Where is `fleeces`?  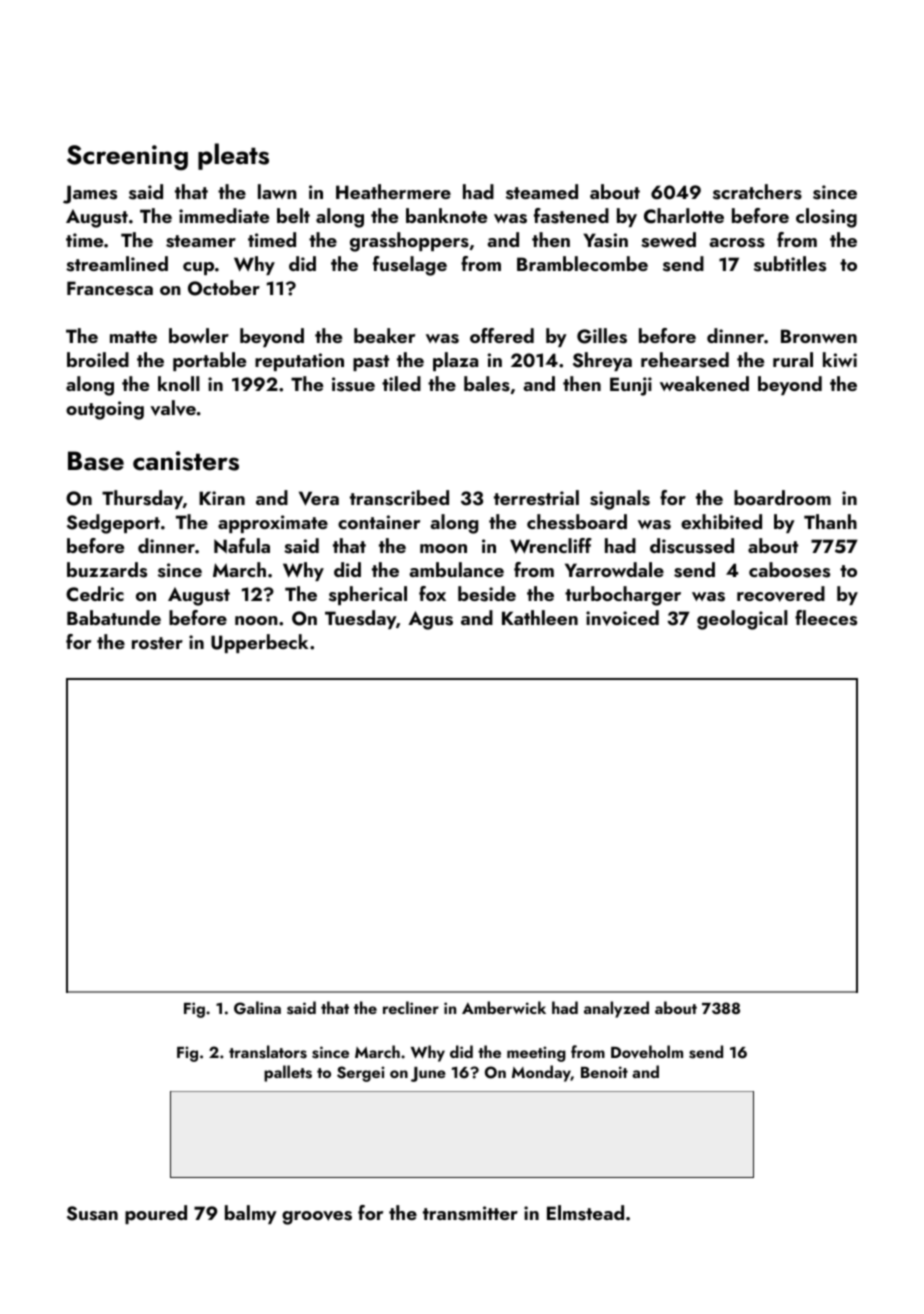 fleeces is located at coordinates (826, 618).
